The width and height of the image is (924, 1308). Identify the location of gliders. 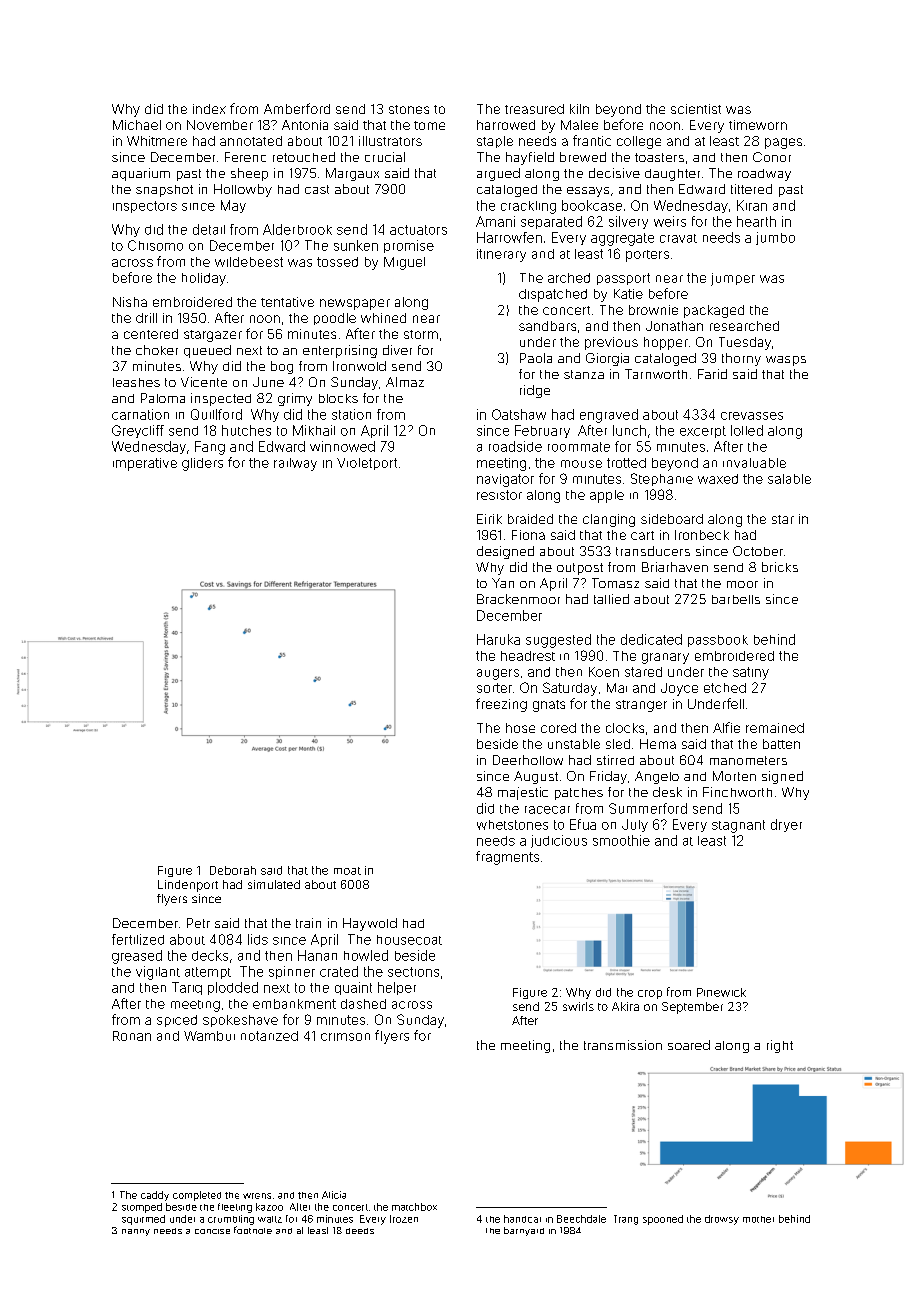
(202, 464).
